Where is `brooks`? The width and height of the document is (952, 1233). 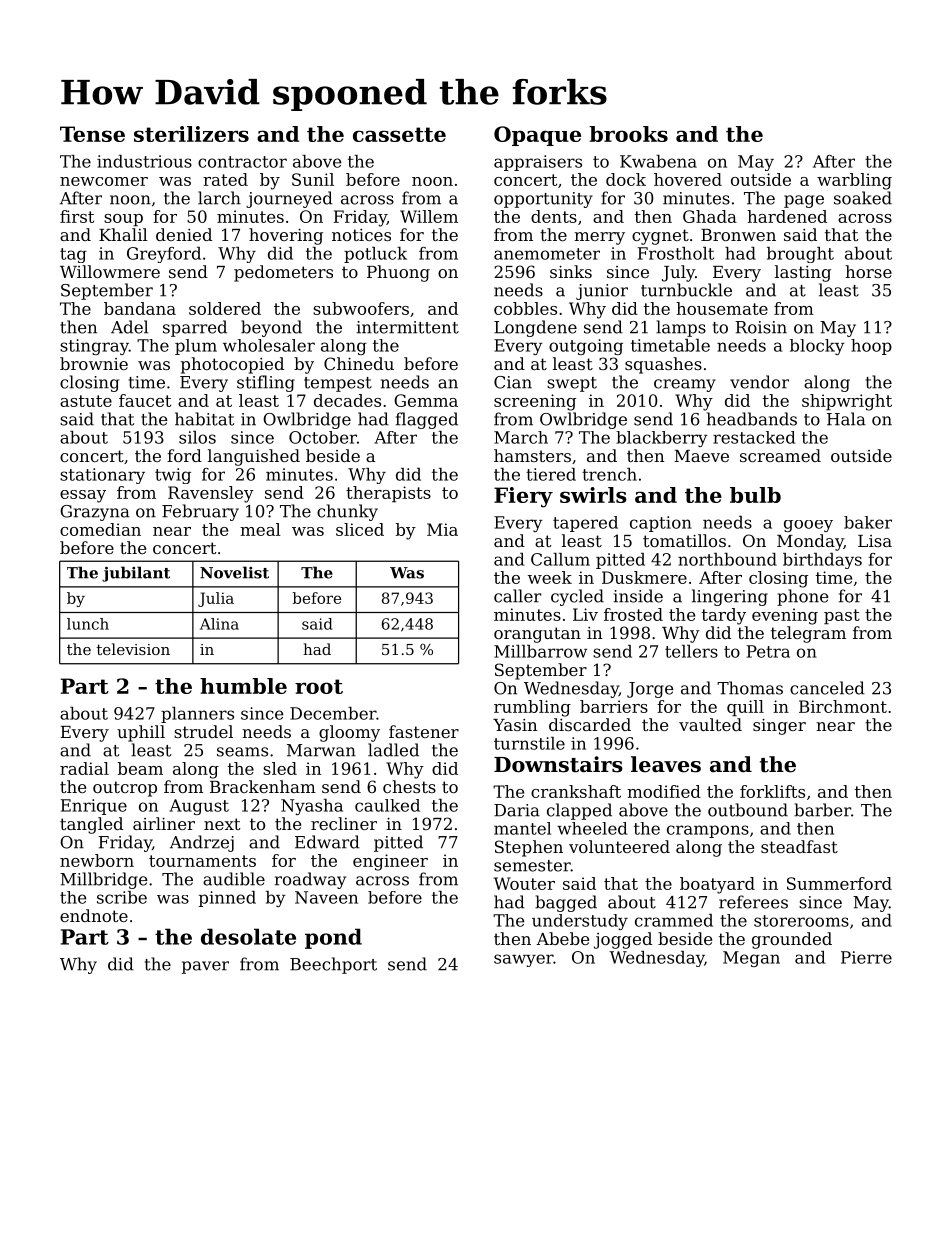
brooks is located at coordinates (628, 134).
